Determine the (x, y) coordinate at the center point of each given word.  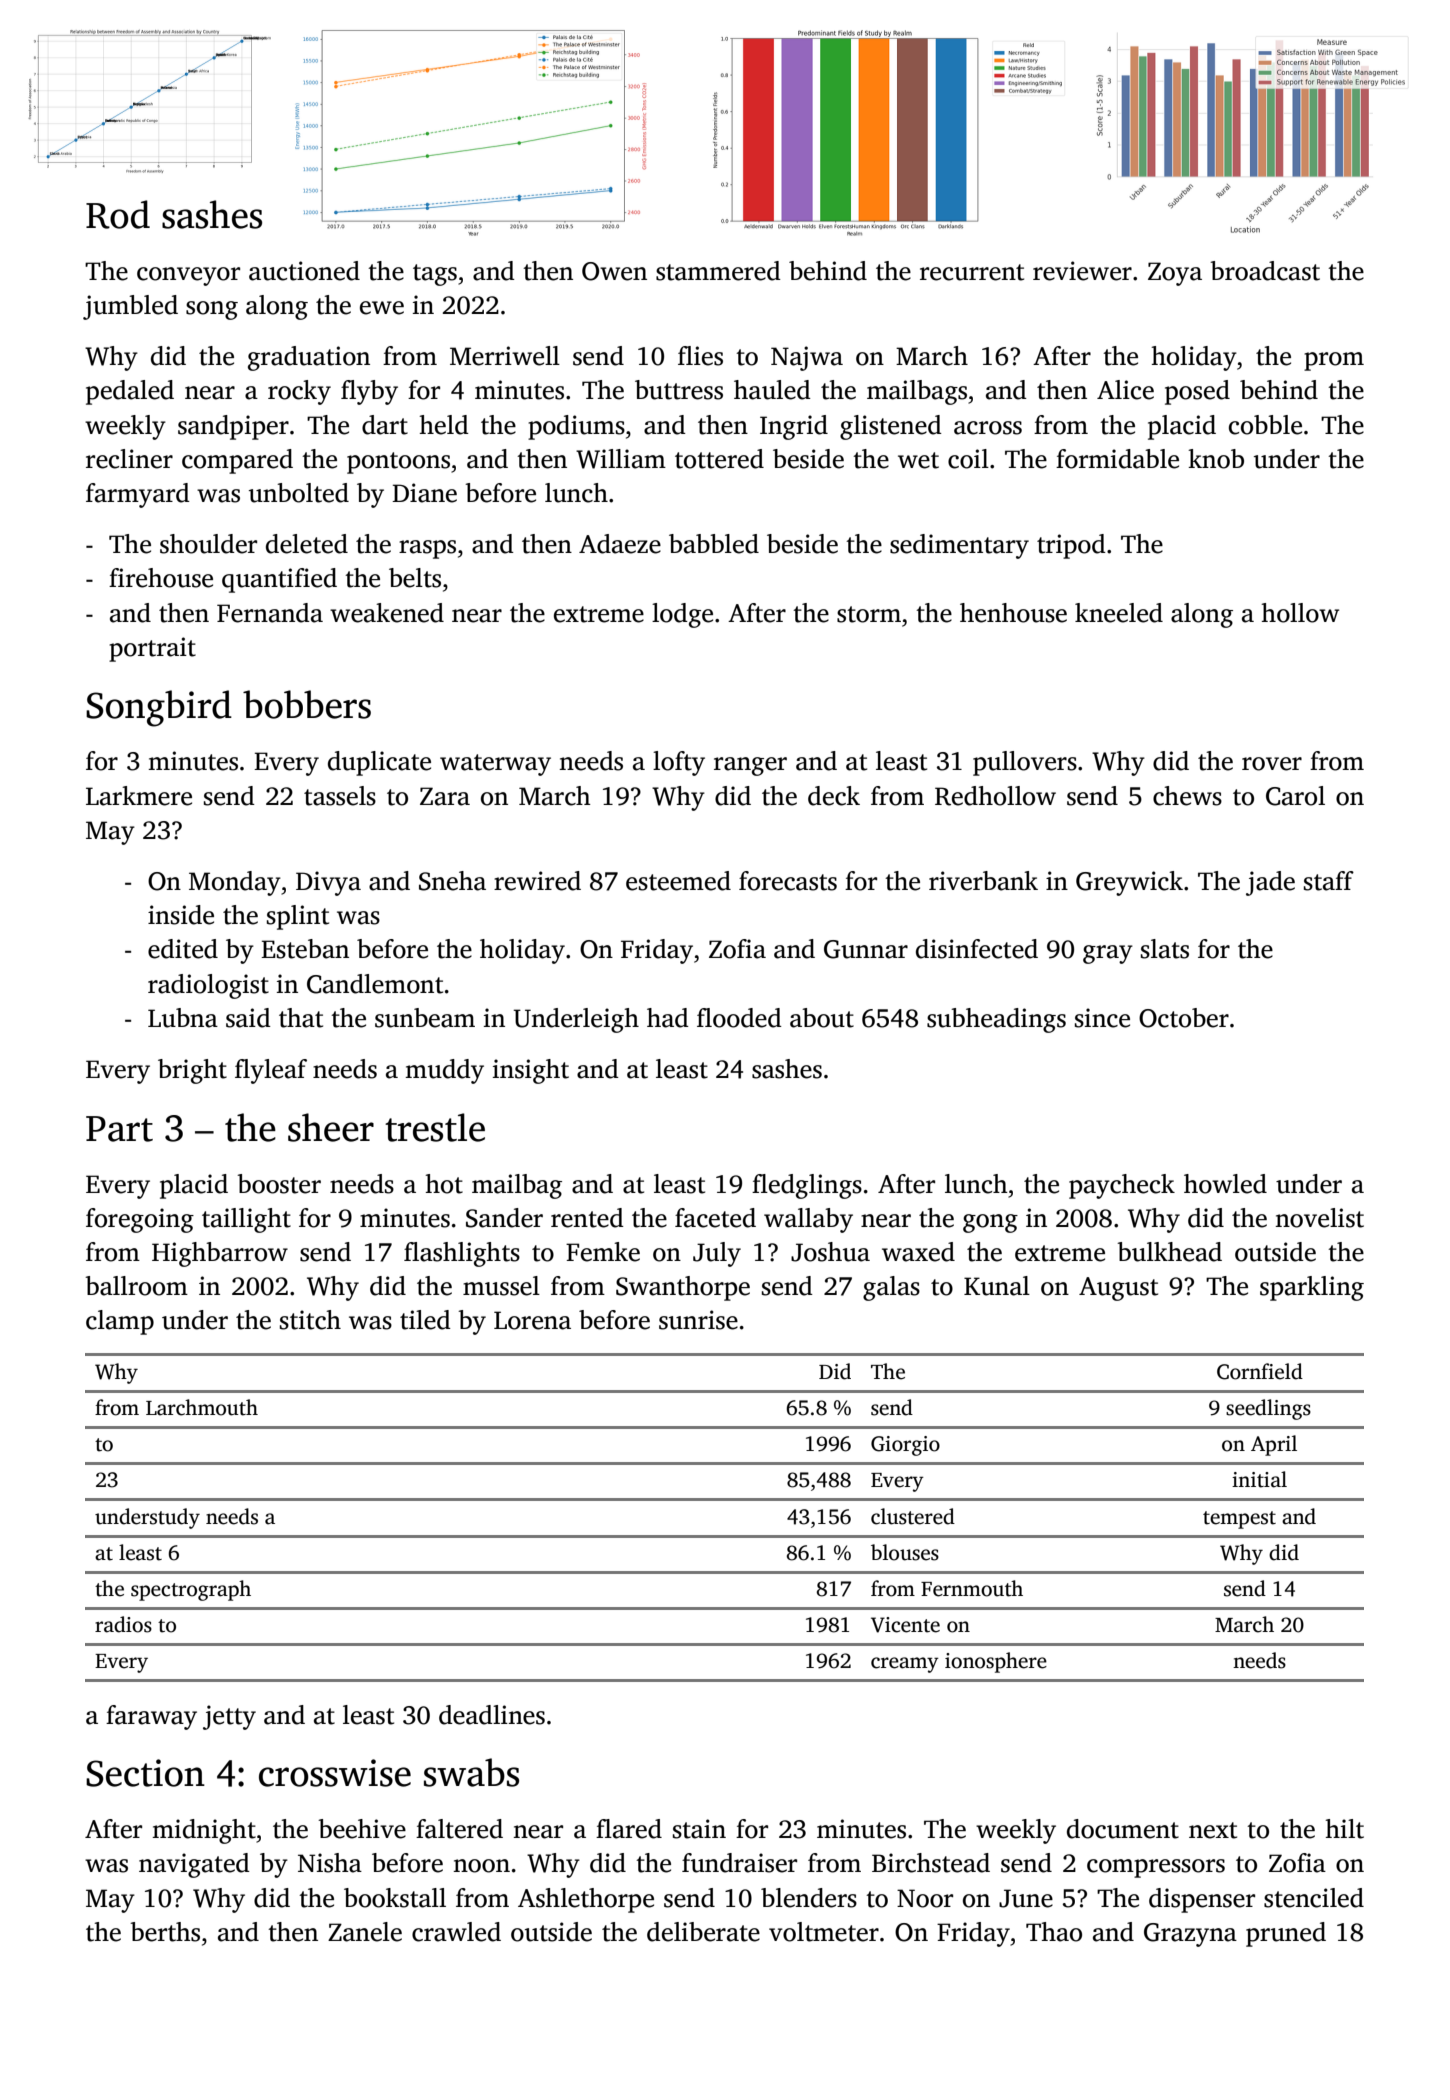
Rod (118, 214)
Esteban (305, 949)
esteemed (678, 881)
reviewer (1082, 271)
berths (165, 1932)
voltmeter (824, 1932)
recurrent (972, 272)
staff (1329, 881)
